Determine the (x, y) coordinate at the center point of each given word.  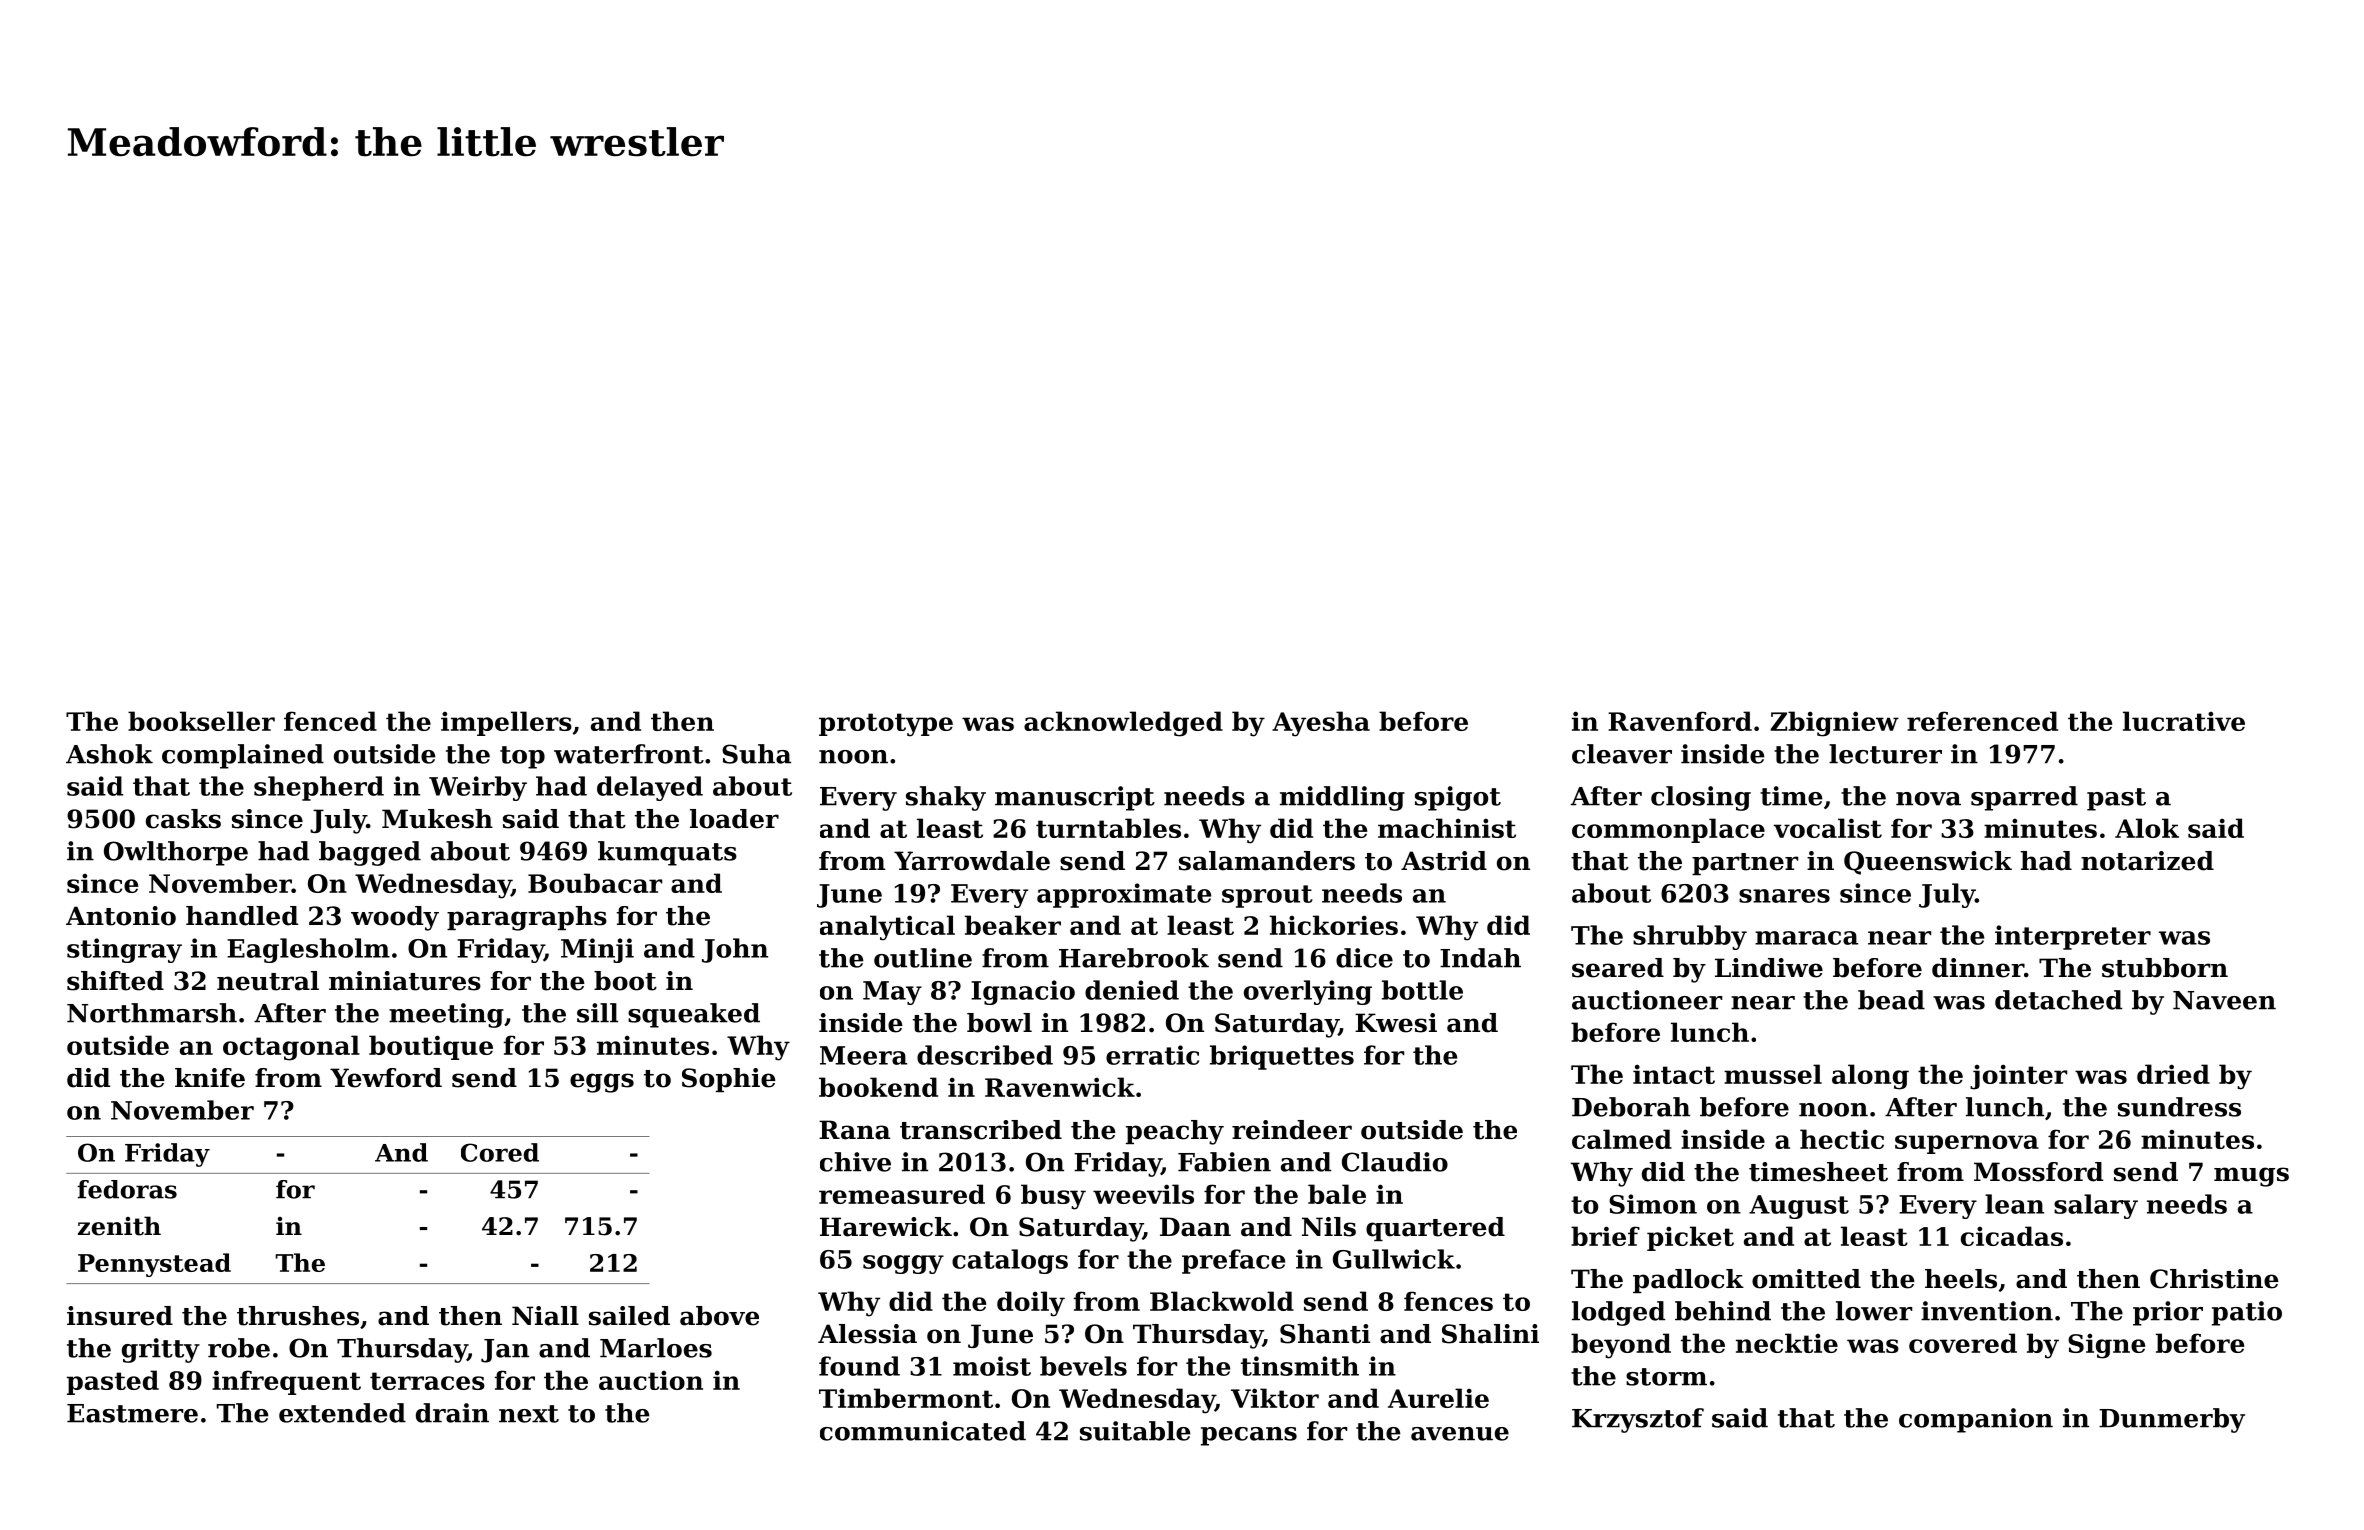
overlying (1308, 992)
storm (1666, 1377)
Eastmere (132, 1413)
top (522, 757)
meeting (446, 1015)
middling (1342, 798)
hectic (1842, 1139)
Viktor (1275, 1398)
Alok (2147, 828)
